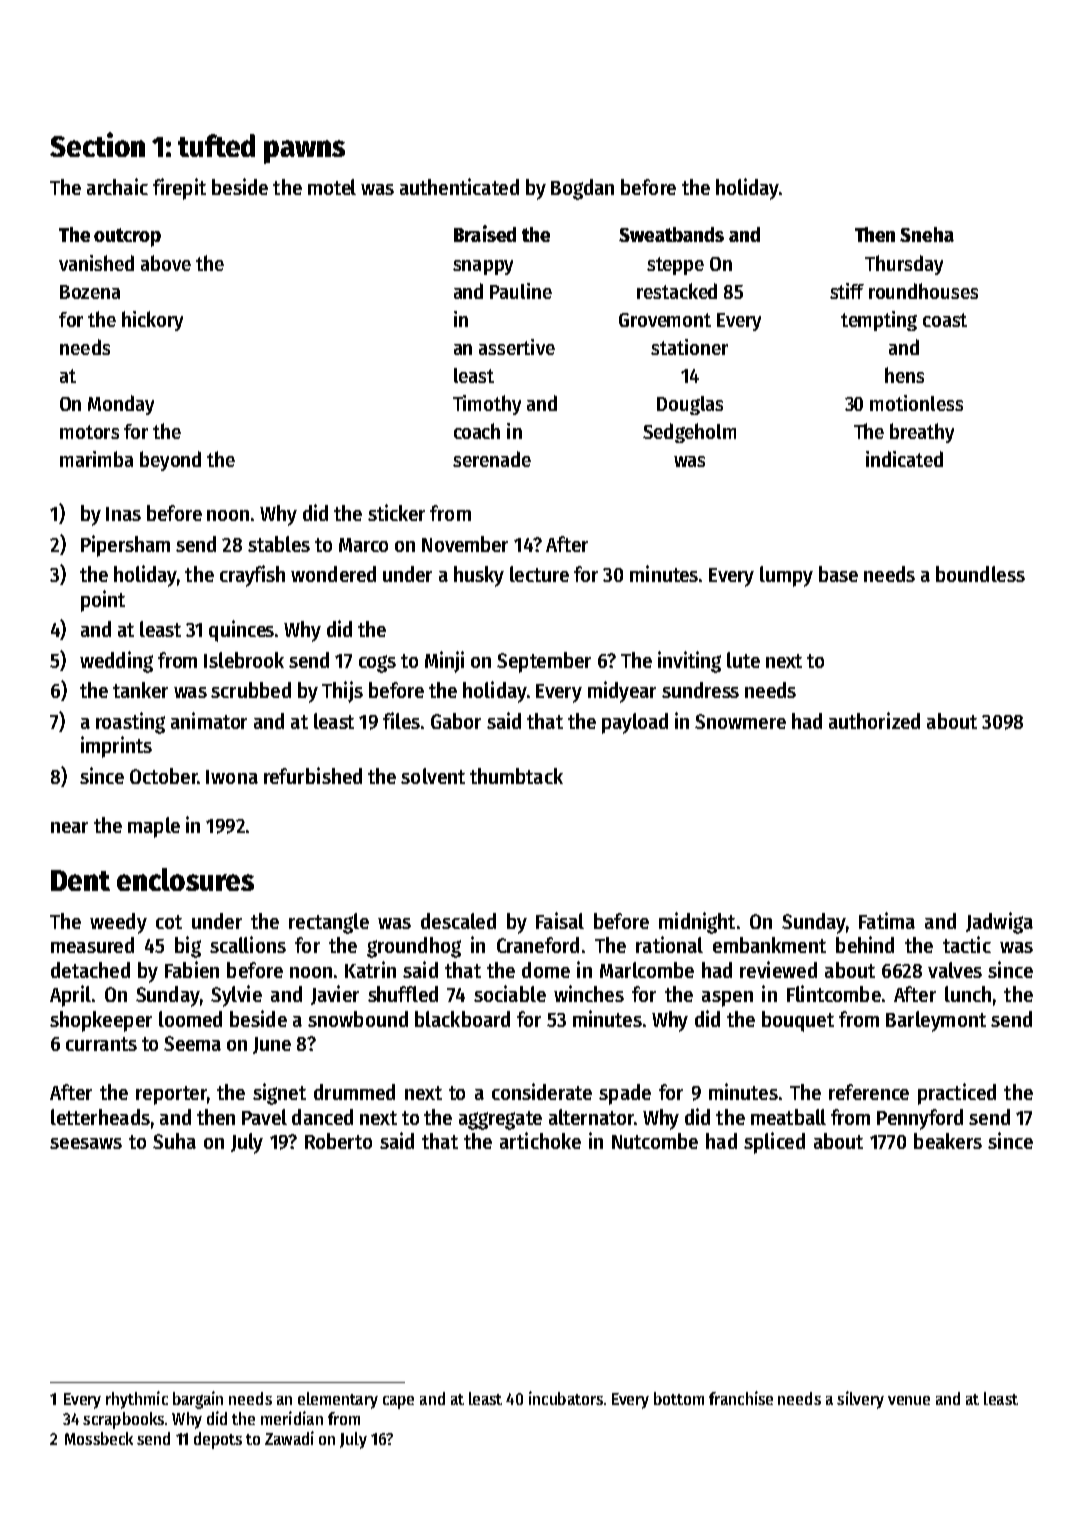 The image size is (1083, 1531). Describe the element at coordinates (879, 321) in the screenshot. I see `tempting` at that location.
